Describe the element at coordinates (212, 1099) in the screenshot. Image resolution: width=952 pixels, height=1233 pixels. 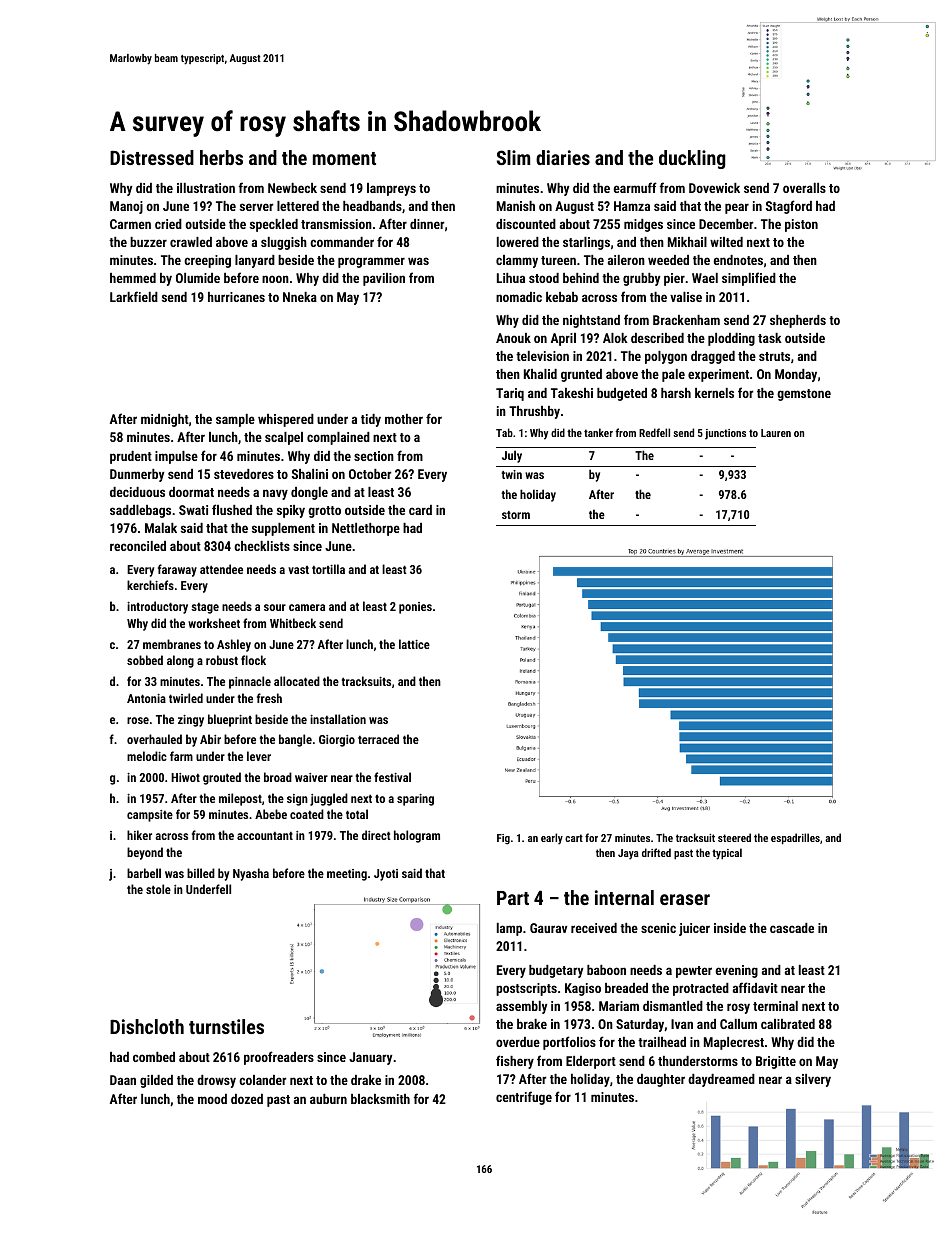
I see `mood` at that location.
